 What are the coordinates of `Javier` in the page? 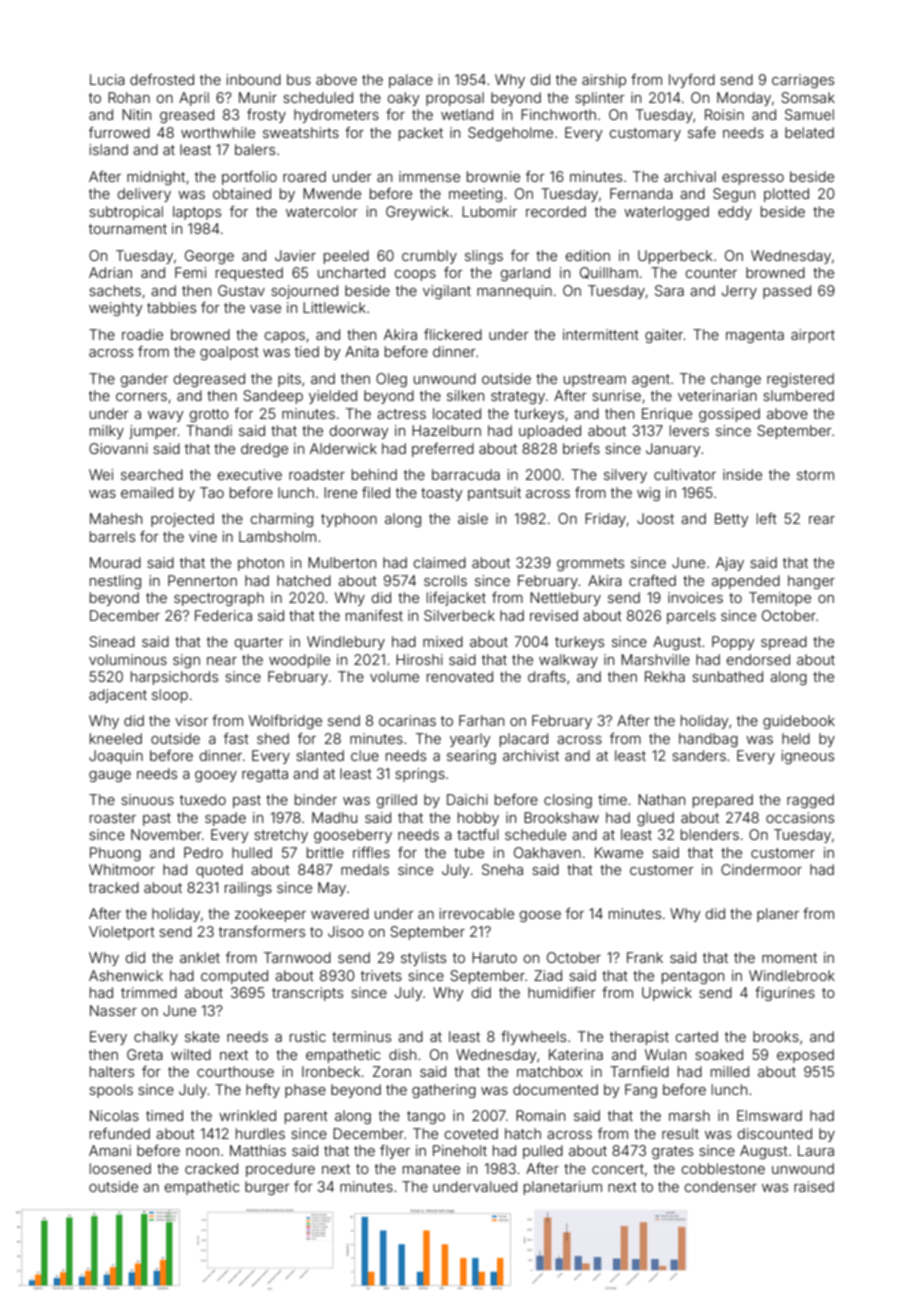 It's located at (295, 255).
